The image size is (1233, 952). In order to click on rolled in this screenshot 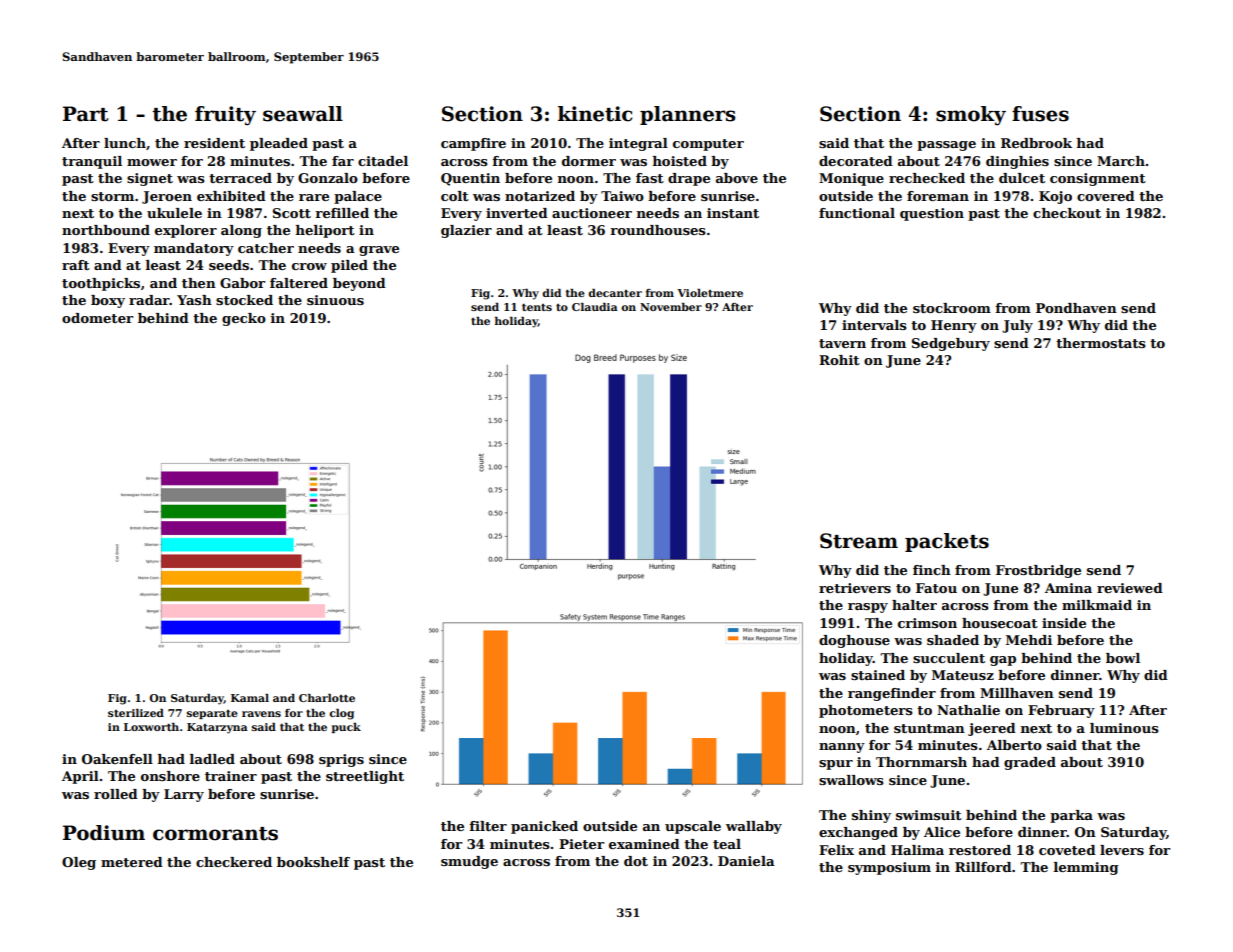, I will do `click(116, 794)`.
